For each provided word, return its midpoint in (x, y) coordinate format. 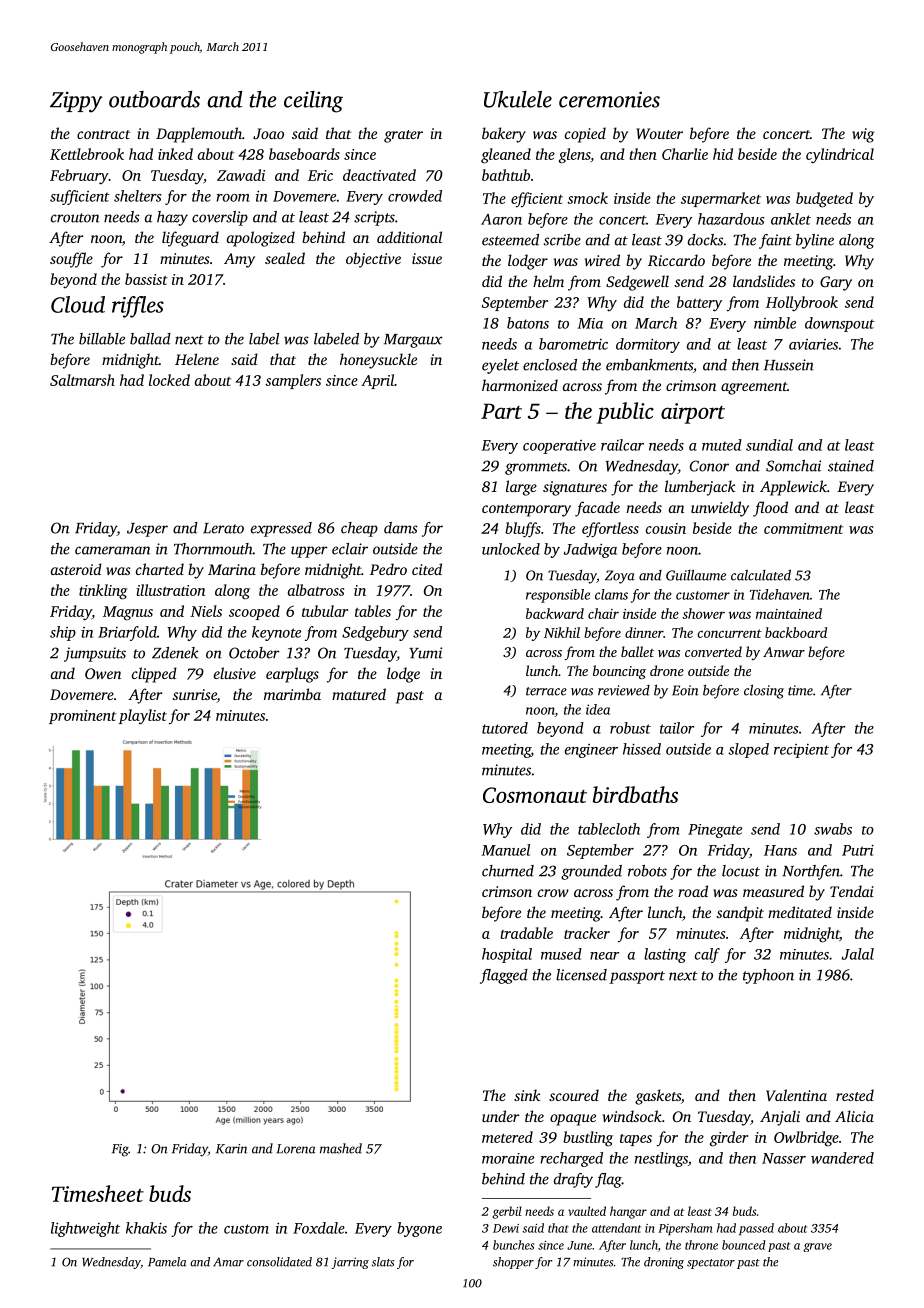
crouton (75, 218)
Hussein (789, 365)
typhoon (768, 976)
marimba (292, 694)
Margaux (413, 341)
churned (508, 871)
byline (815, 241)
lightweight (85, 1229)
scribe (562, 240)
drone (667, 670)
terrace (546, 691)
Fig (120, 1150)
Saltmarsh (82, 380)
